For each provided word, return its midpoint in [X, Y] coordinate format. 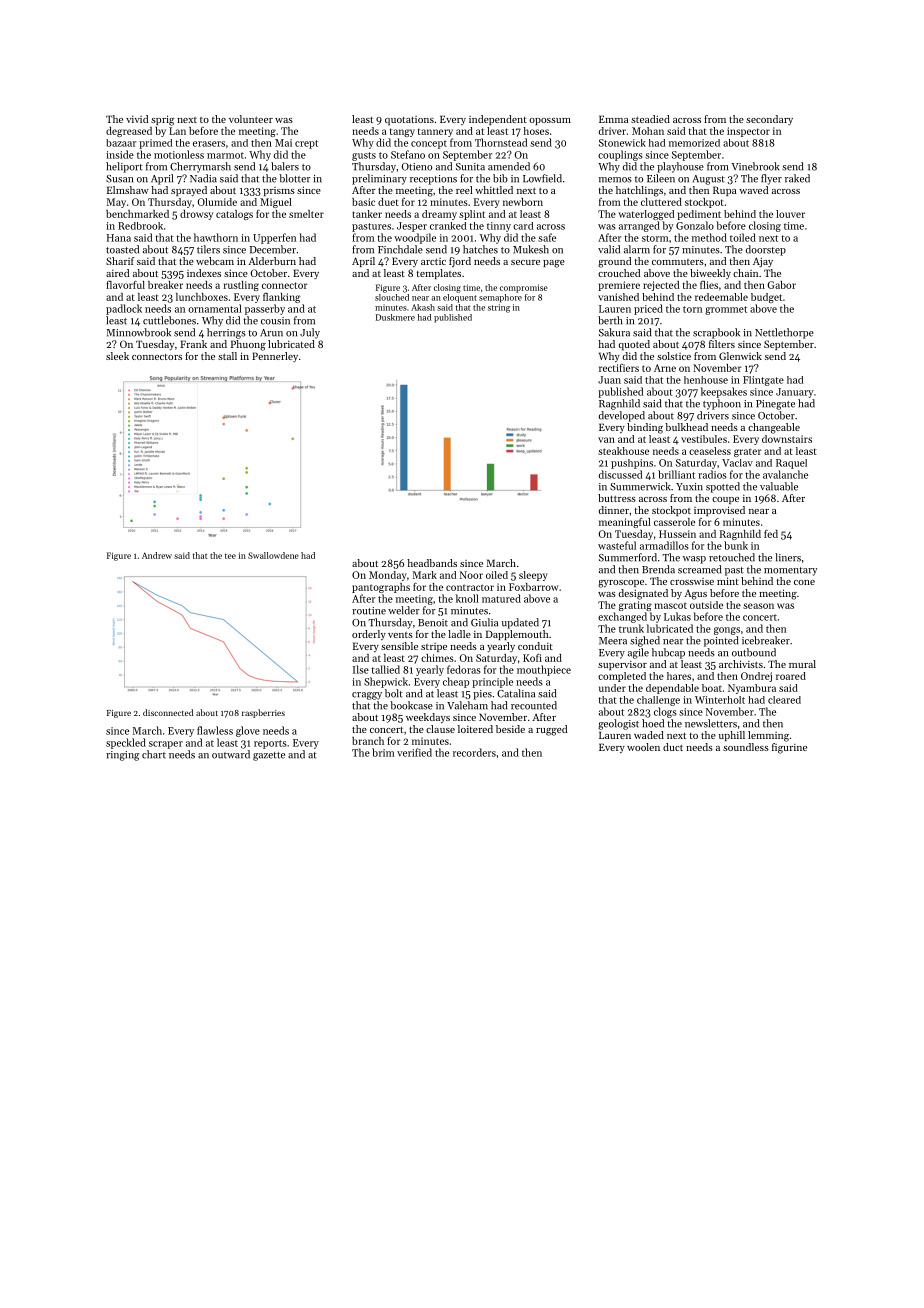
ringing [122, 756]
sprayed [189, 191]
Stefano [408, 154]
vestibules [704, 439]
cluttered [661, 202]
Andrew [157, 555]
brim [383, 752]
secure [525, 262]
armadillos [664, 545]
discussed [620, 474]
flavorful [125, 285]
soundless [746, 747]
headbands [432, 563]
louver [790, 214]
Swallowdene [273, 555]
